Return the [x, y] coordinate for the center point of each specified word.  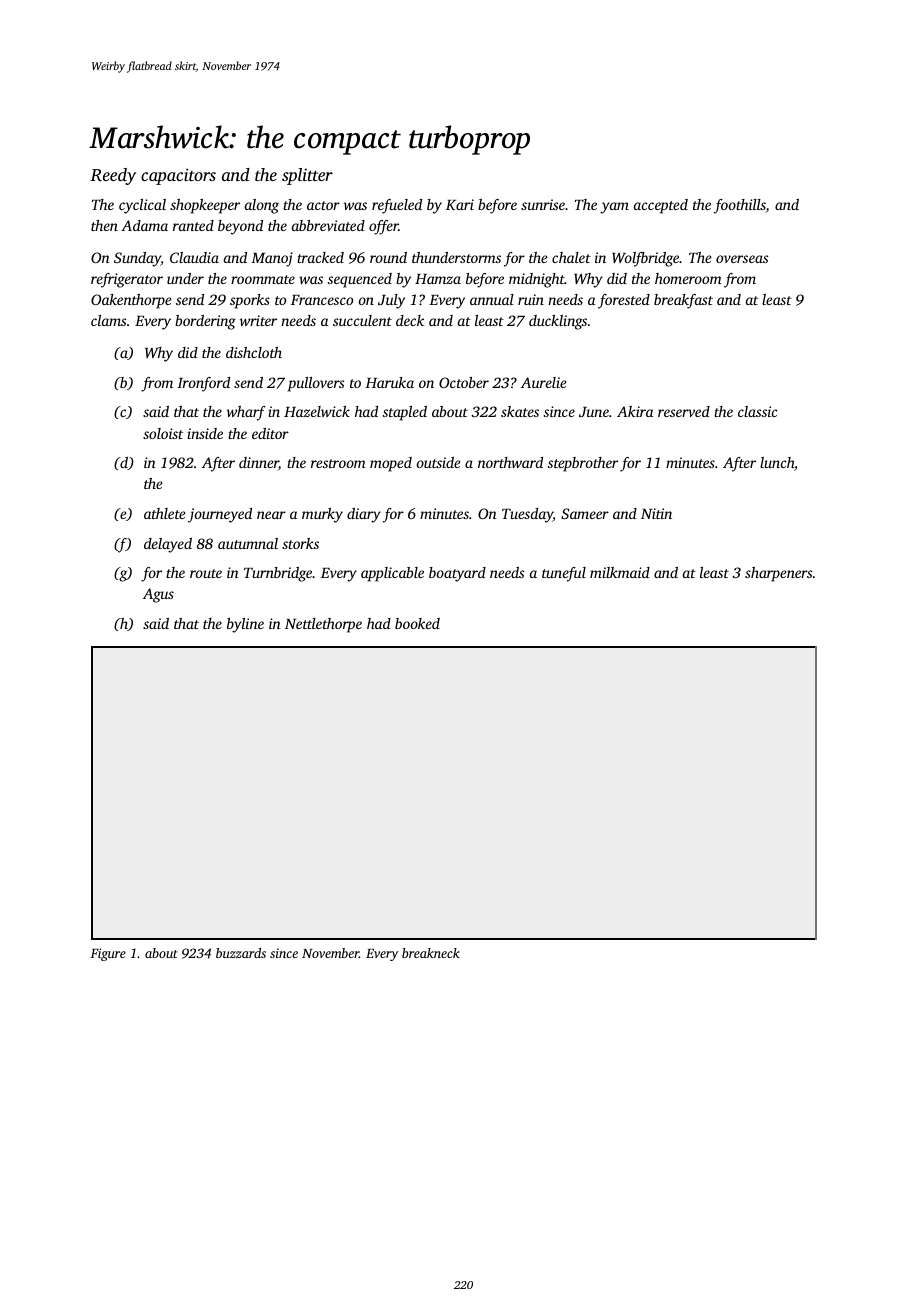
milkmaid [620, 572]
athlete [164, 513]
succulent [362, 320]
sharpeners [778, 574]
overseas [742, 259]
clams [108, 320]
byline [245, 625]
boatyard [457, 574]
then [104, 225]
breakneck [431, 953]
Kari [460, 204]
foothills [740, 206]
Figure [108, 954]
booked [417, 623]
